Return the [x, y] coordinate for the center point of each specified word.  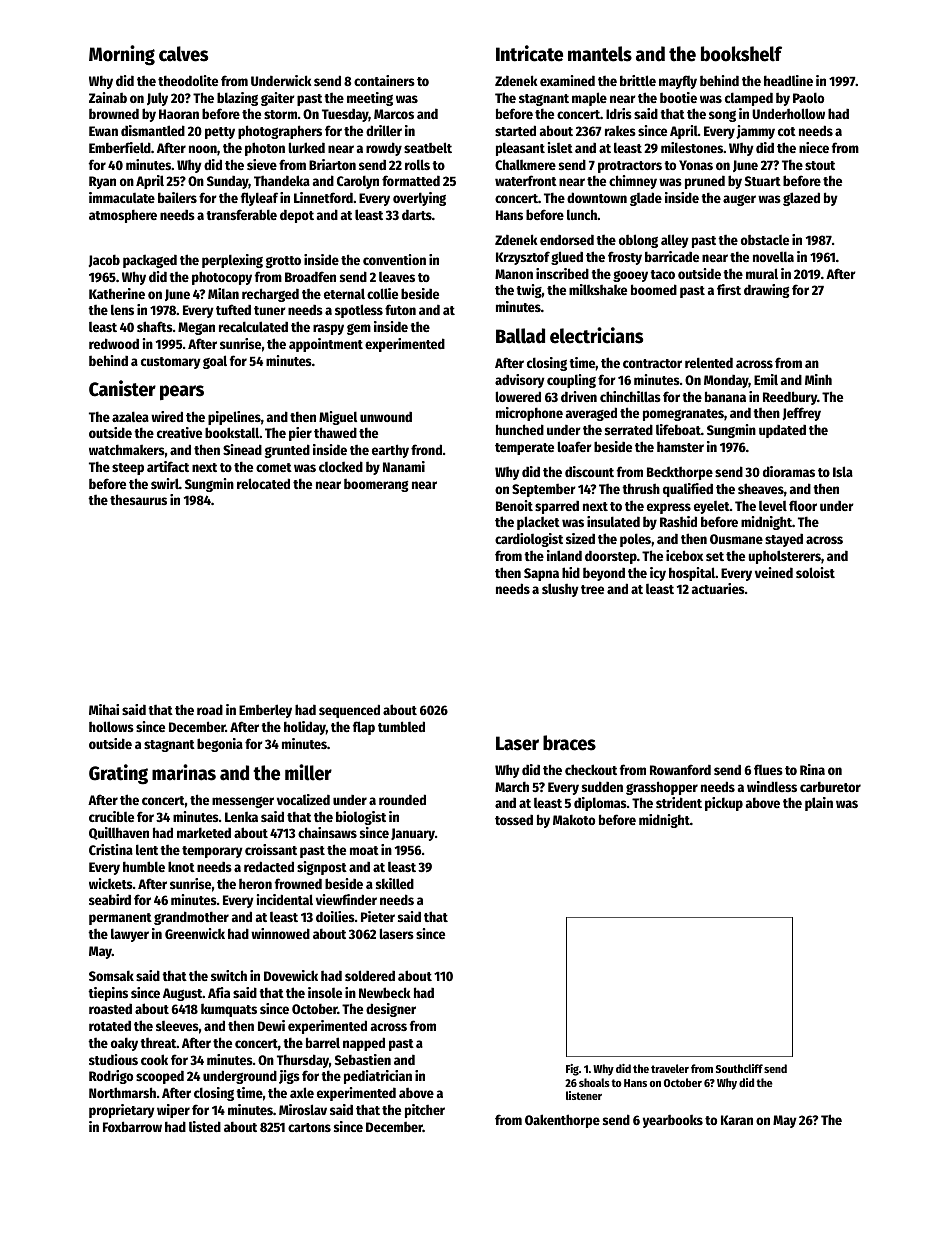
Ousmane [736, 539]
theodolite [188, 80]
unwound [386, 416]
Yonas [696, 165]
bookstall [232, 432]
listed [205, 1126]
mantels [600, 54]
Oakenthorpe [562, 1121]
